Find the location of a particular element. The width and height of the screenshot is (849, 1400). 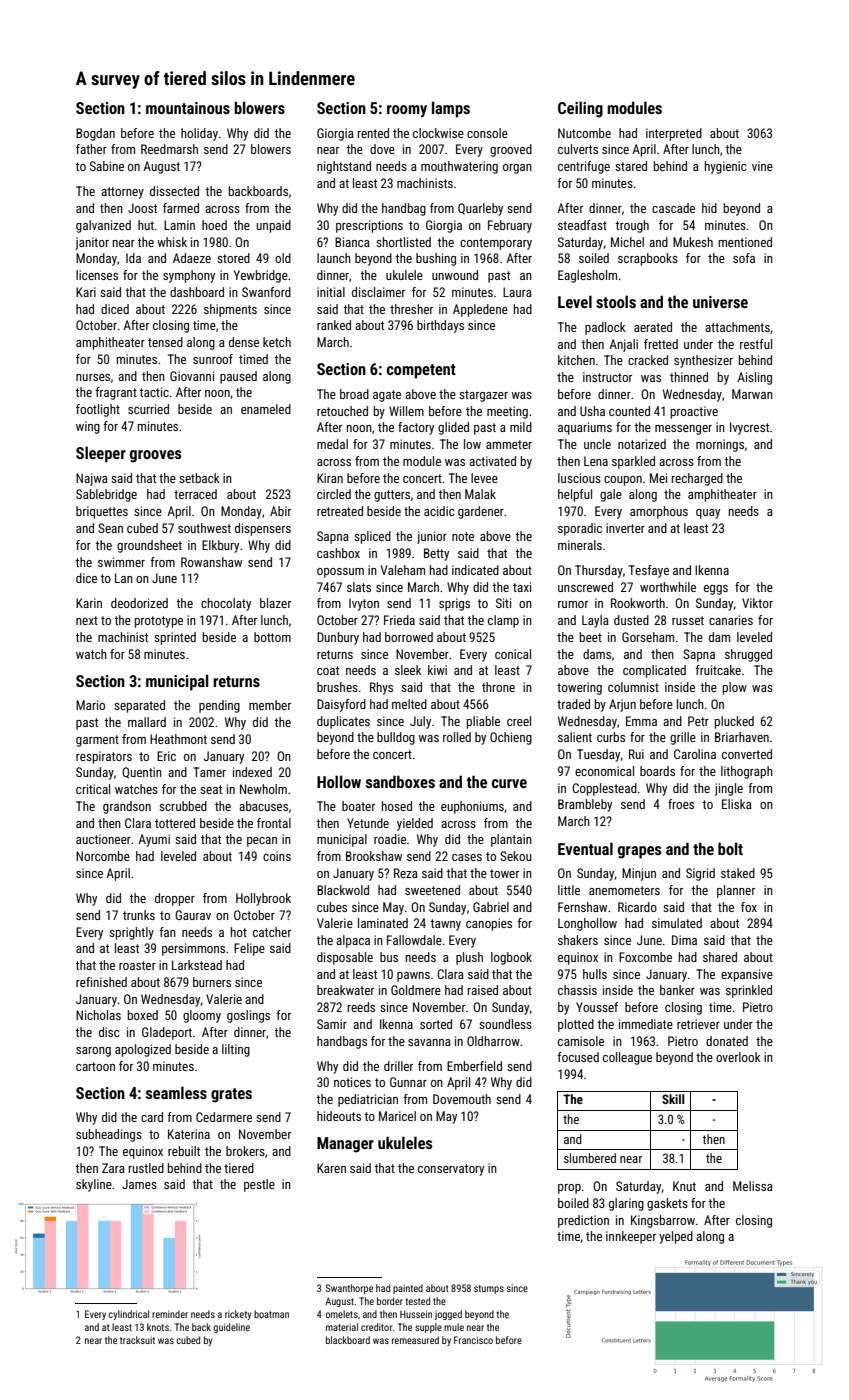

footlight is located at coordinates (98, 410).
